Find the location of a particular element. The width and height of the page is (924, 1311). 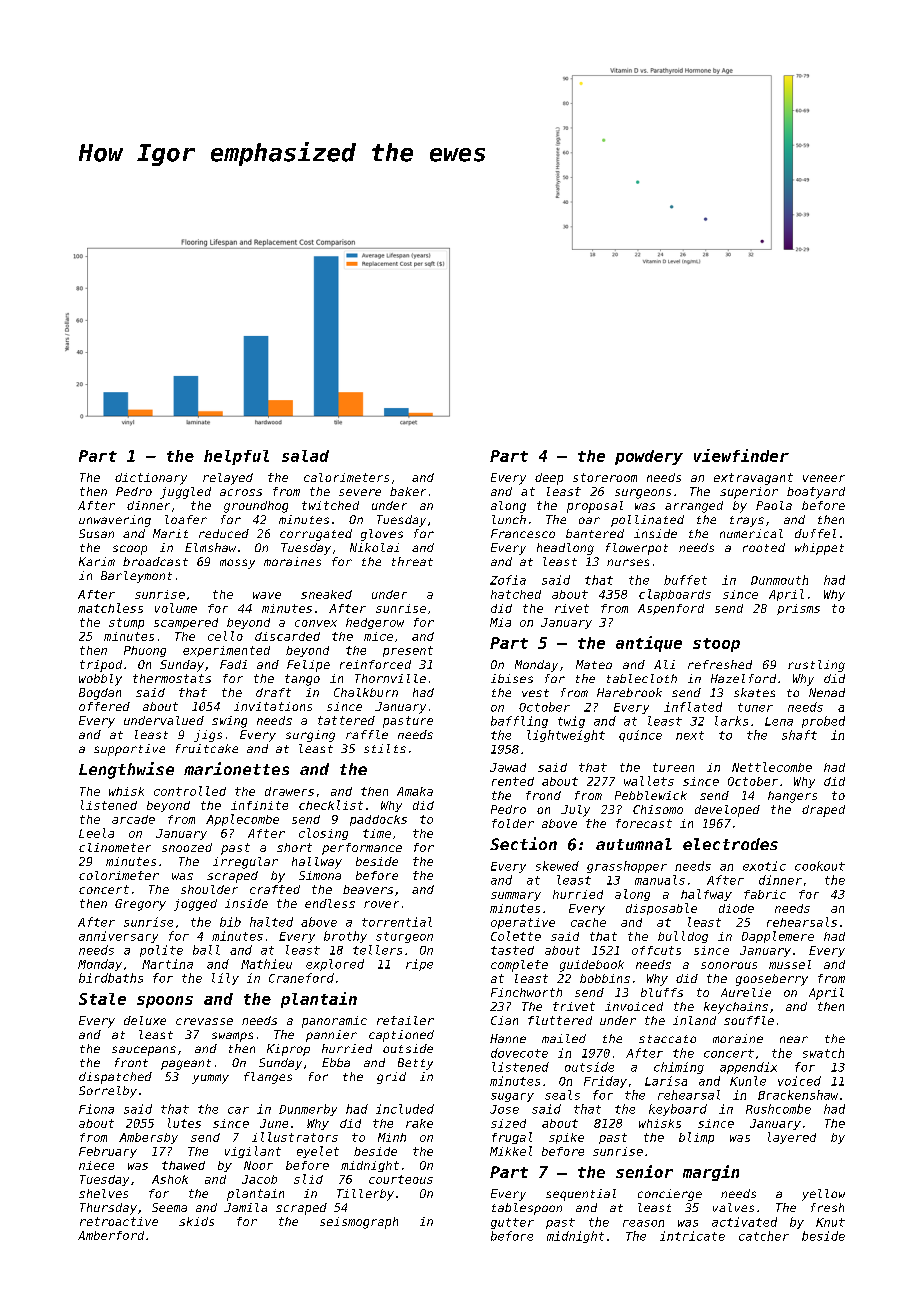

Amberford is located at coordinates (111, 1235).
